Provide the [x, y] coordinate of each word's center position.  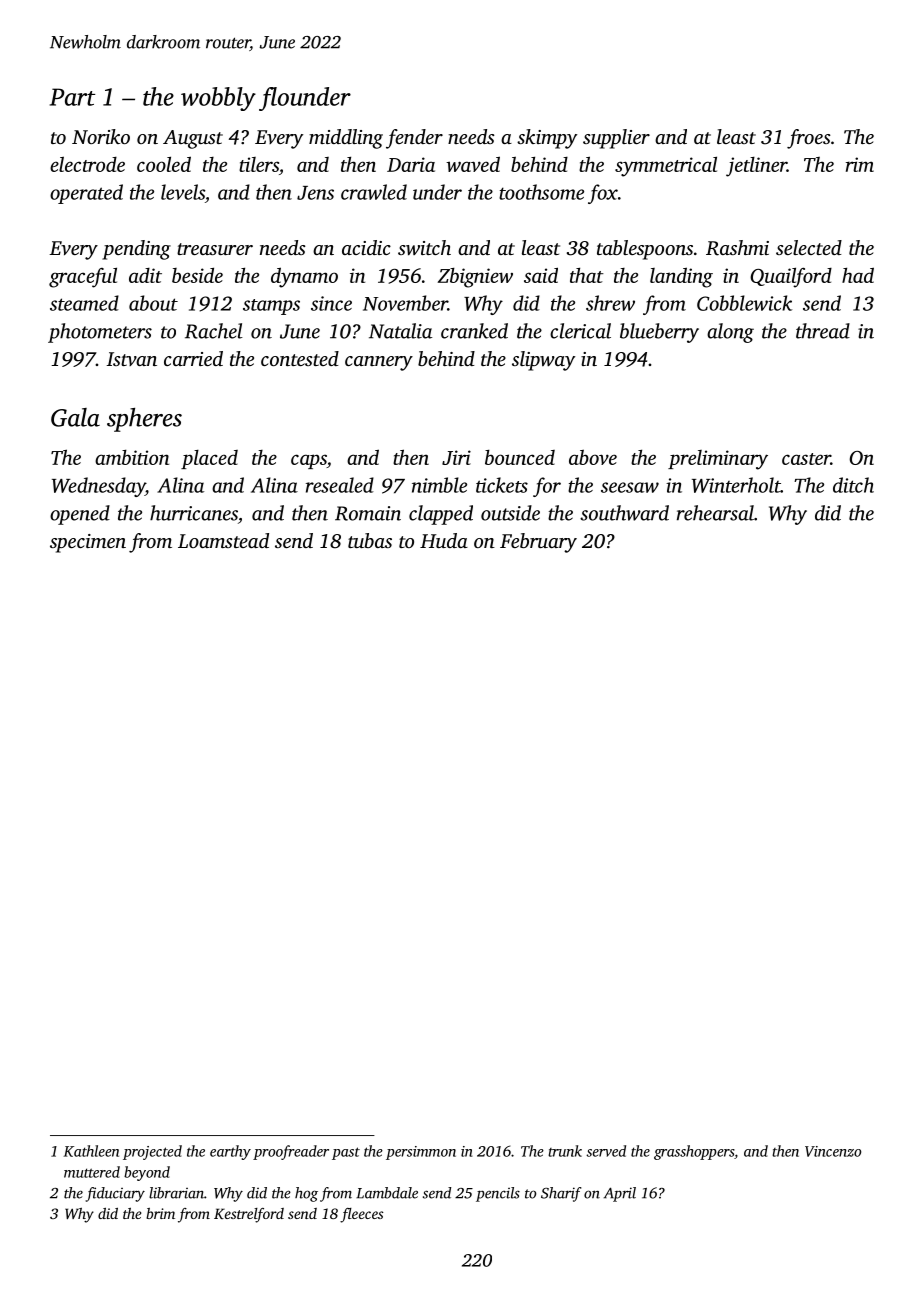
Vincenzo [833, 1151]
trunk [565, 1151]
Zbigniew [475, 278]
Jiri [456, 457]
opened [80, 515]
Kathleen [91, 1151]
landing [681, 277]
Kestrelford [249, 1215]
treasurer [215, 249]
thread [823, 331]
